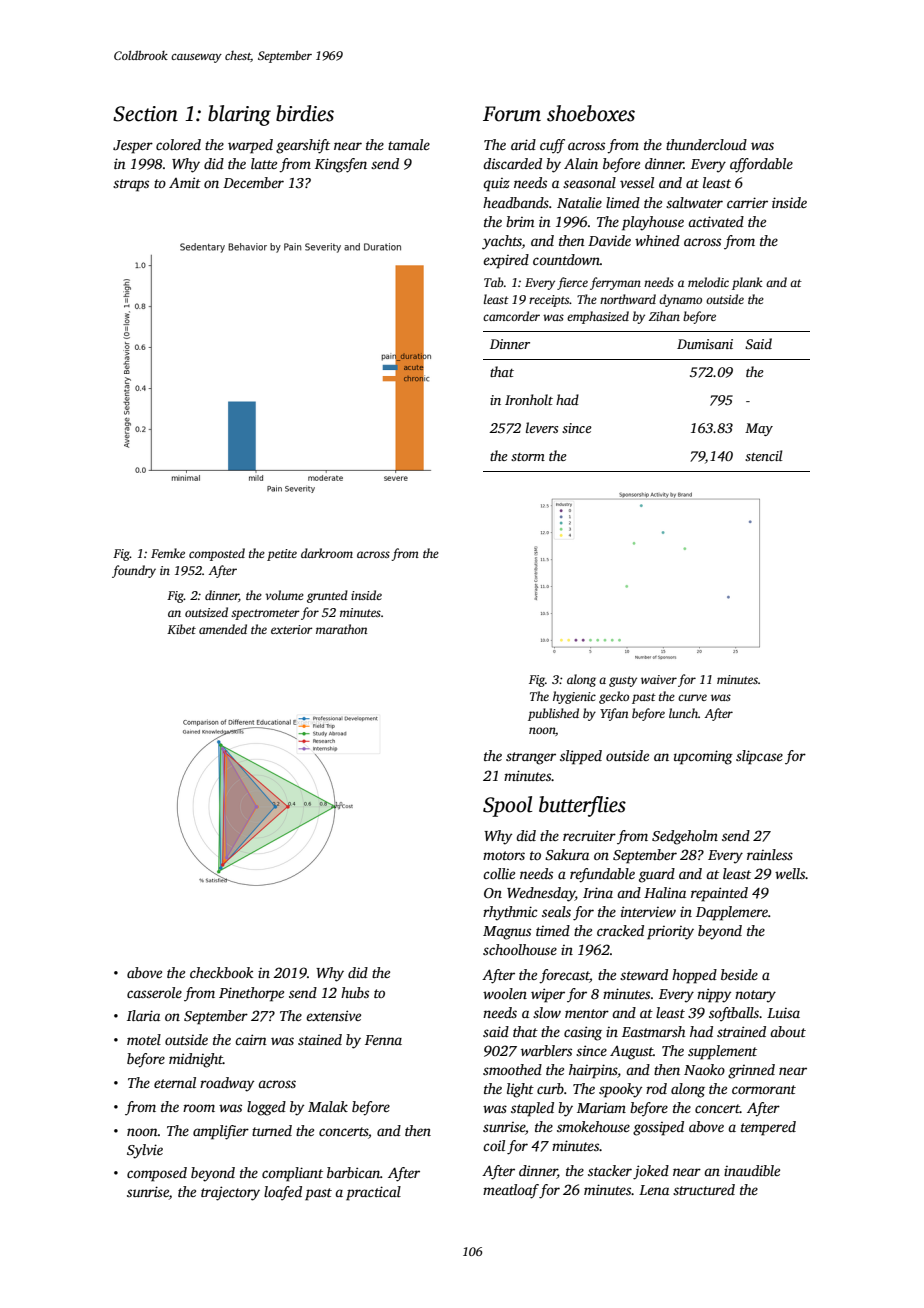 The height and width of the image is (1308, 924). I want to click on marathon, so click(341, 629).
